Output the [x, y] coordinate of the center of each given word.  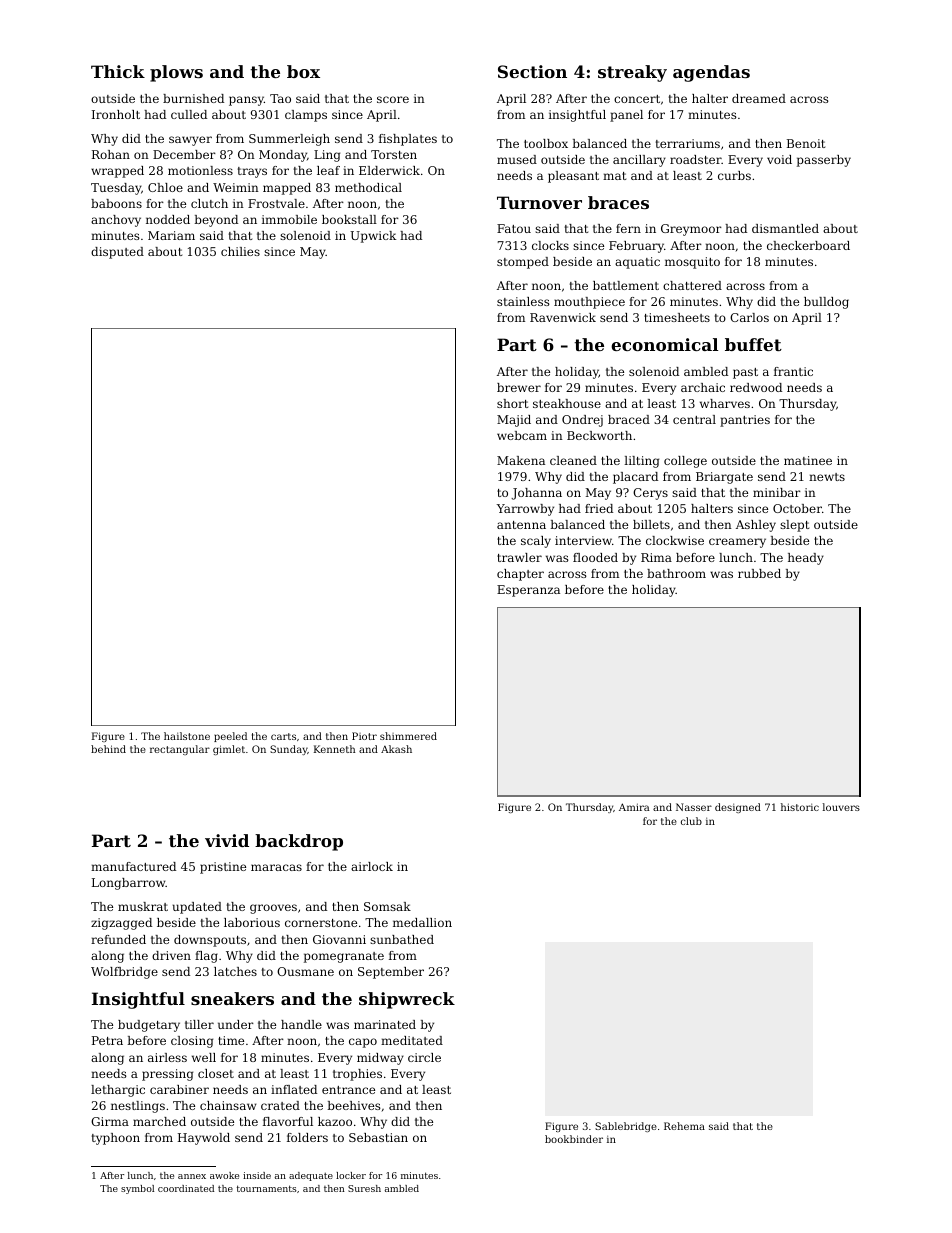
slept [794, 526]
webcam [522, 435]
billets [651, 524]
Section [532, 71]
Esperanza [528, 591]
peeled [230, 737]
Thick [118, 71]
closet [216, 1073]
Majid [514, 421]
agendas [711, 73]
